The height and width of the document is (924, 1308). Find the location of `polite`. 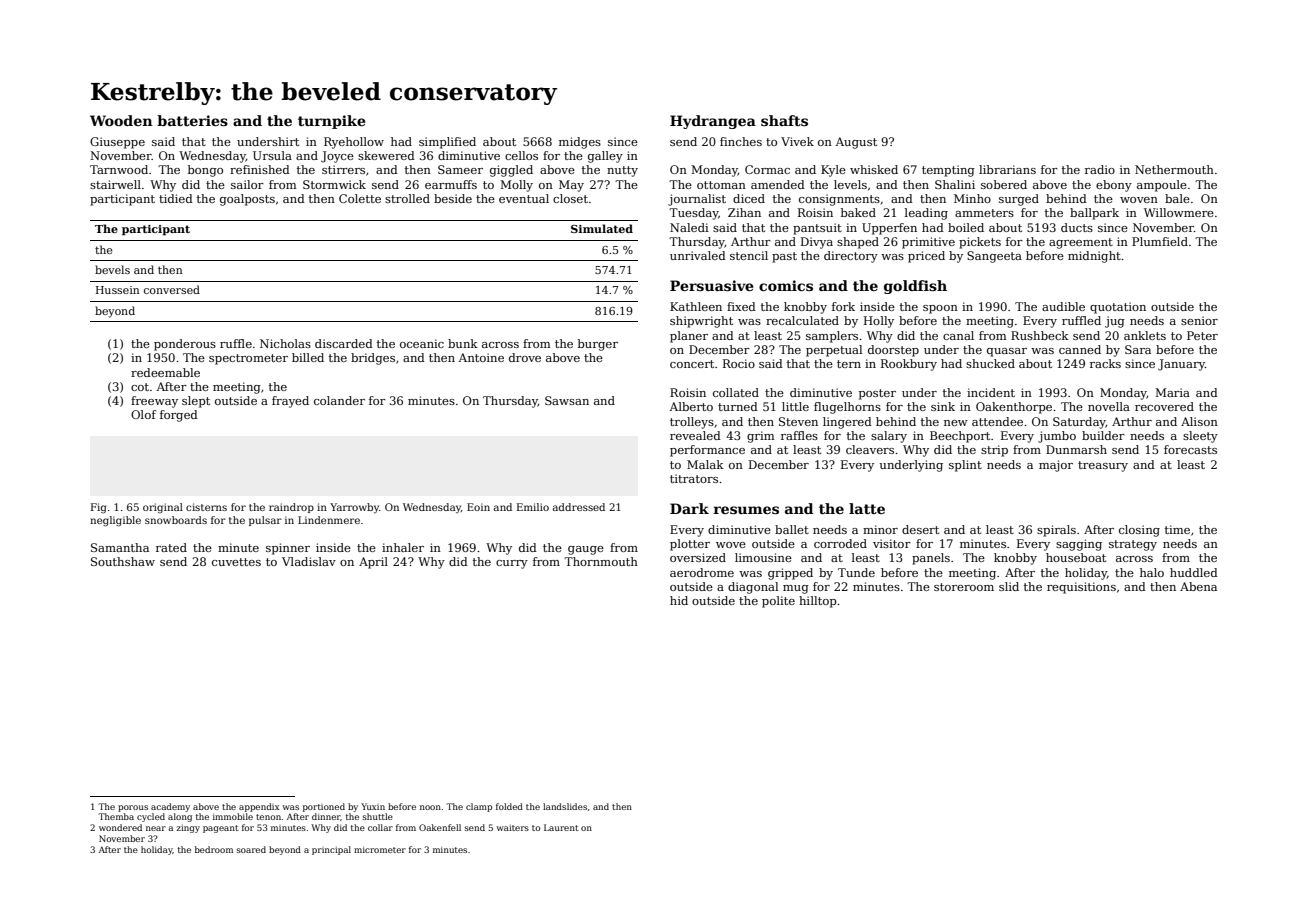

polite is located at coordinates (778, 602).
